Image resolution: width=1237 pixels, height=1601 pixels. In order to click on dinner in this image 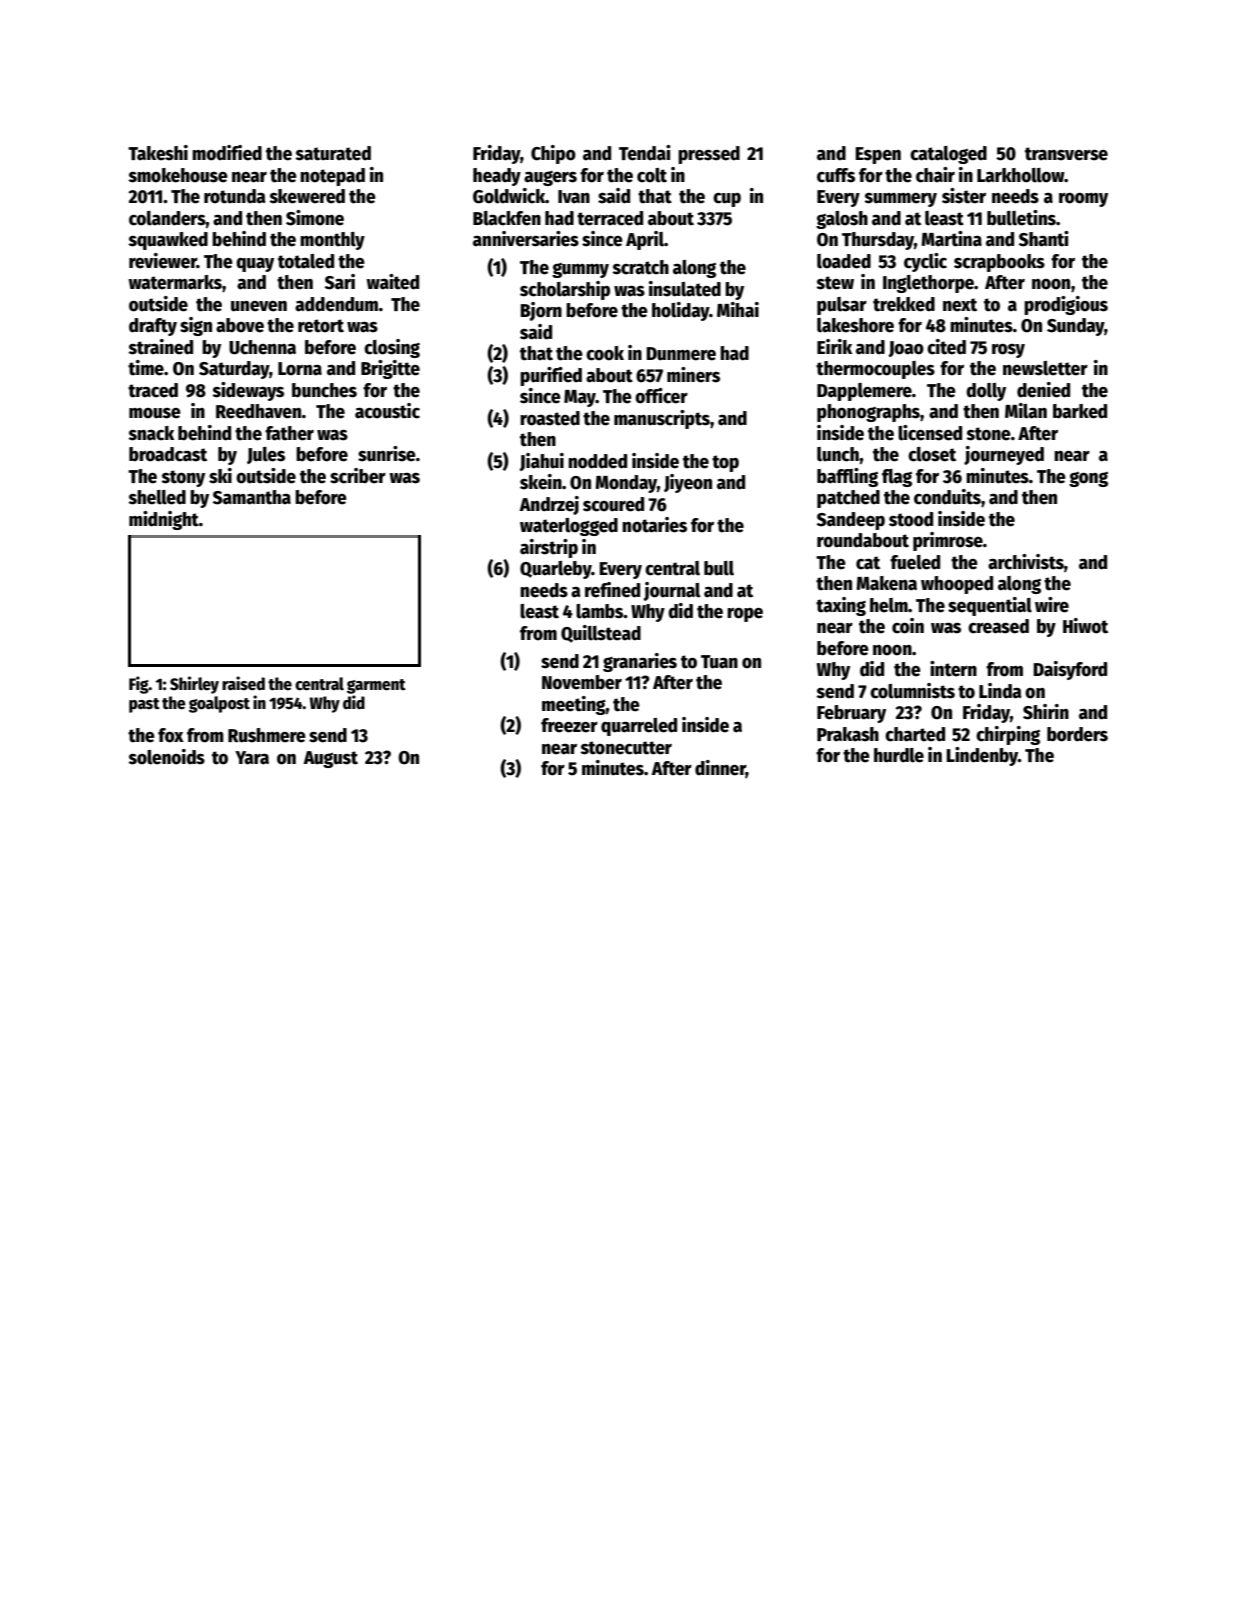, I will do `click(720, 769)`.
